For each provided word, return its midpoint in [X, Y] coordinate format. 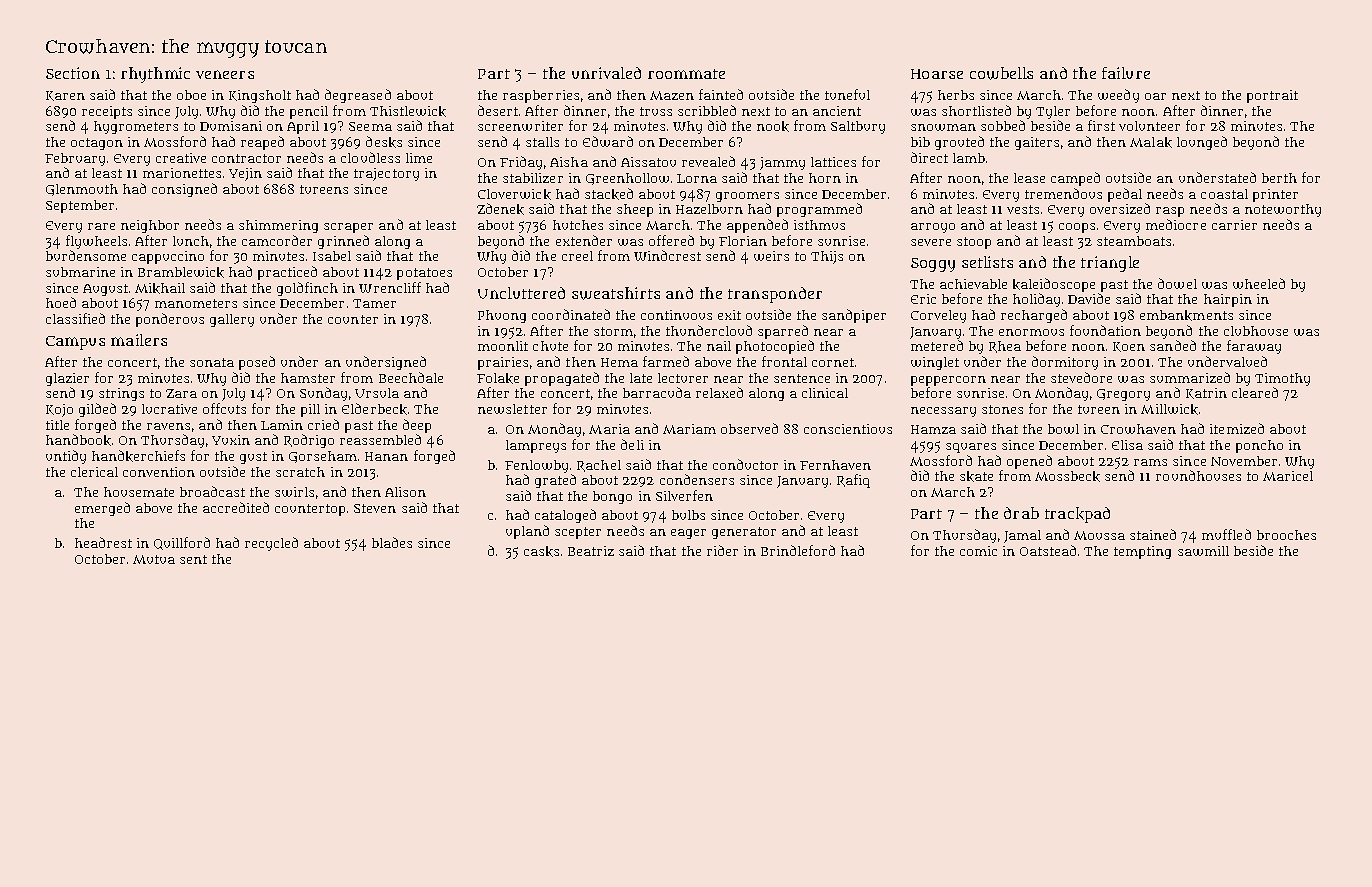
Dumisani [231, 126]
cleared [1255, 392]
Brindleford [798, 550]
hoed [61, 302]
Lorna [697, 178]
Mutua [154, 559]
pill [310, 410]
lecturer [683, 378]
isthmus [819, 225]
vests [1023, 209]
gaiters [1037, 143]
